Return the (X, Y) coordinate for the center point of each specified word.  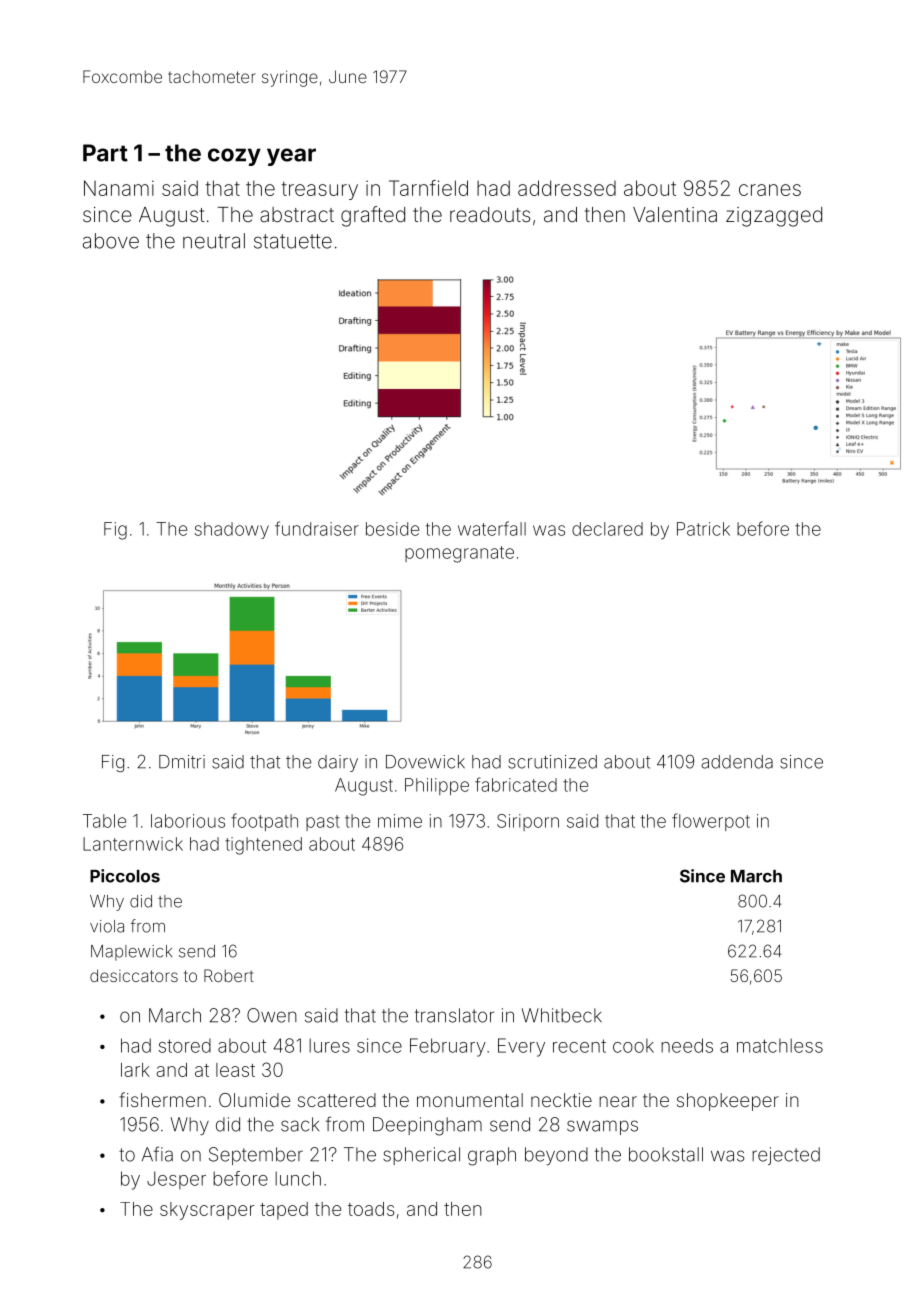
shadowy (232, 530)
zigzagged (774, 217)
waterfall (492, 528)
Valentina (675, 214)
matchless (780, 1045)
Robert (229, 975)
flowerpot (711, 822)
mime (400, 821)
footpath (264, 822)
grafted (373, 216)
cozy (234, 157)
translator (454, 1015)
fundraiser (317, 528)
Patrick (703, 529)
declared (607, 529)
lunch (298, 1178)
